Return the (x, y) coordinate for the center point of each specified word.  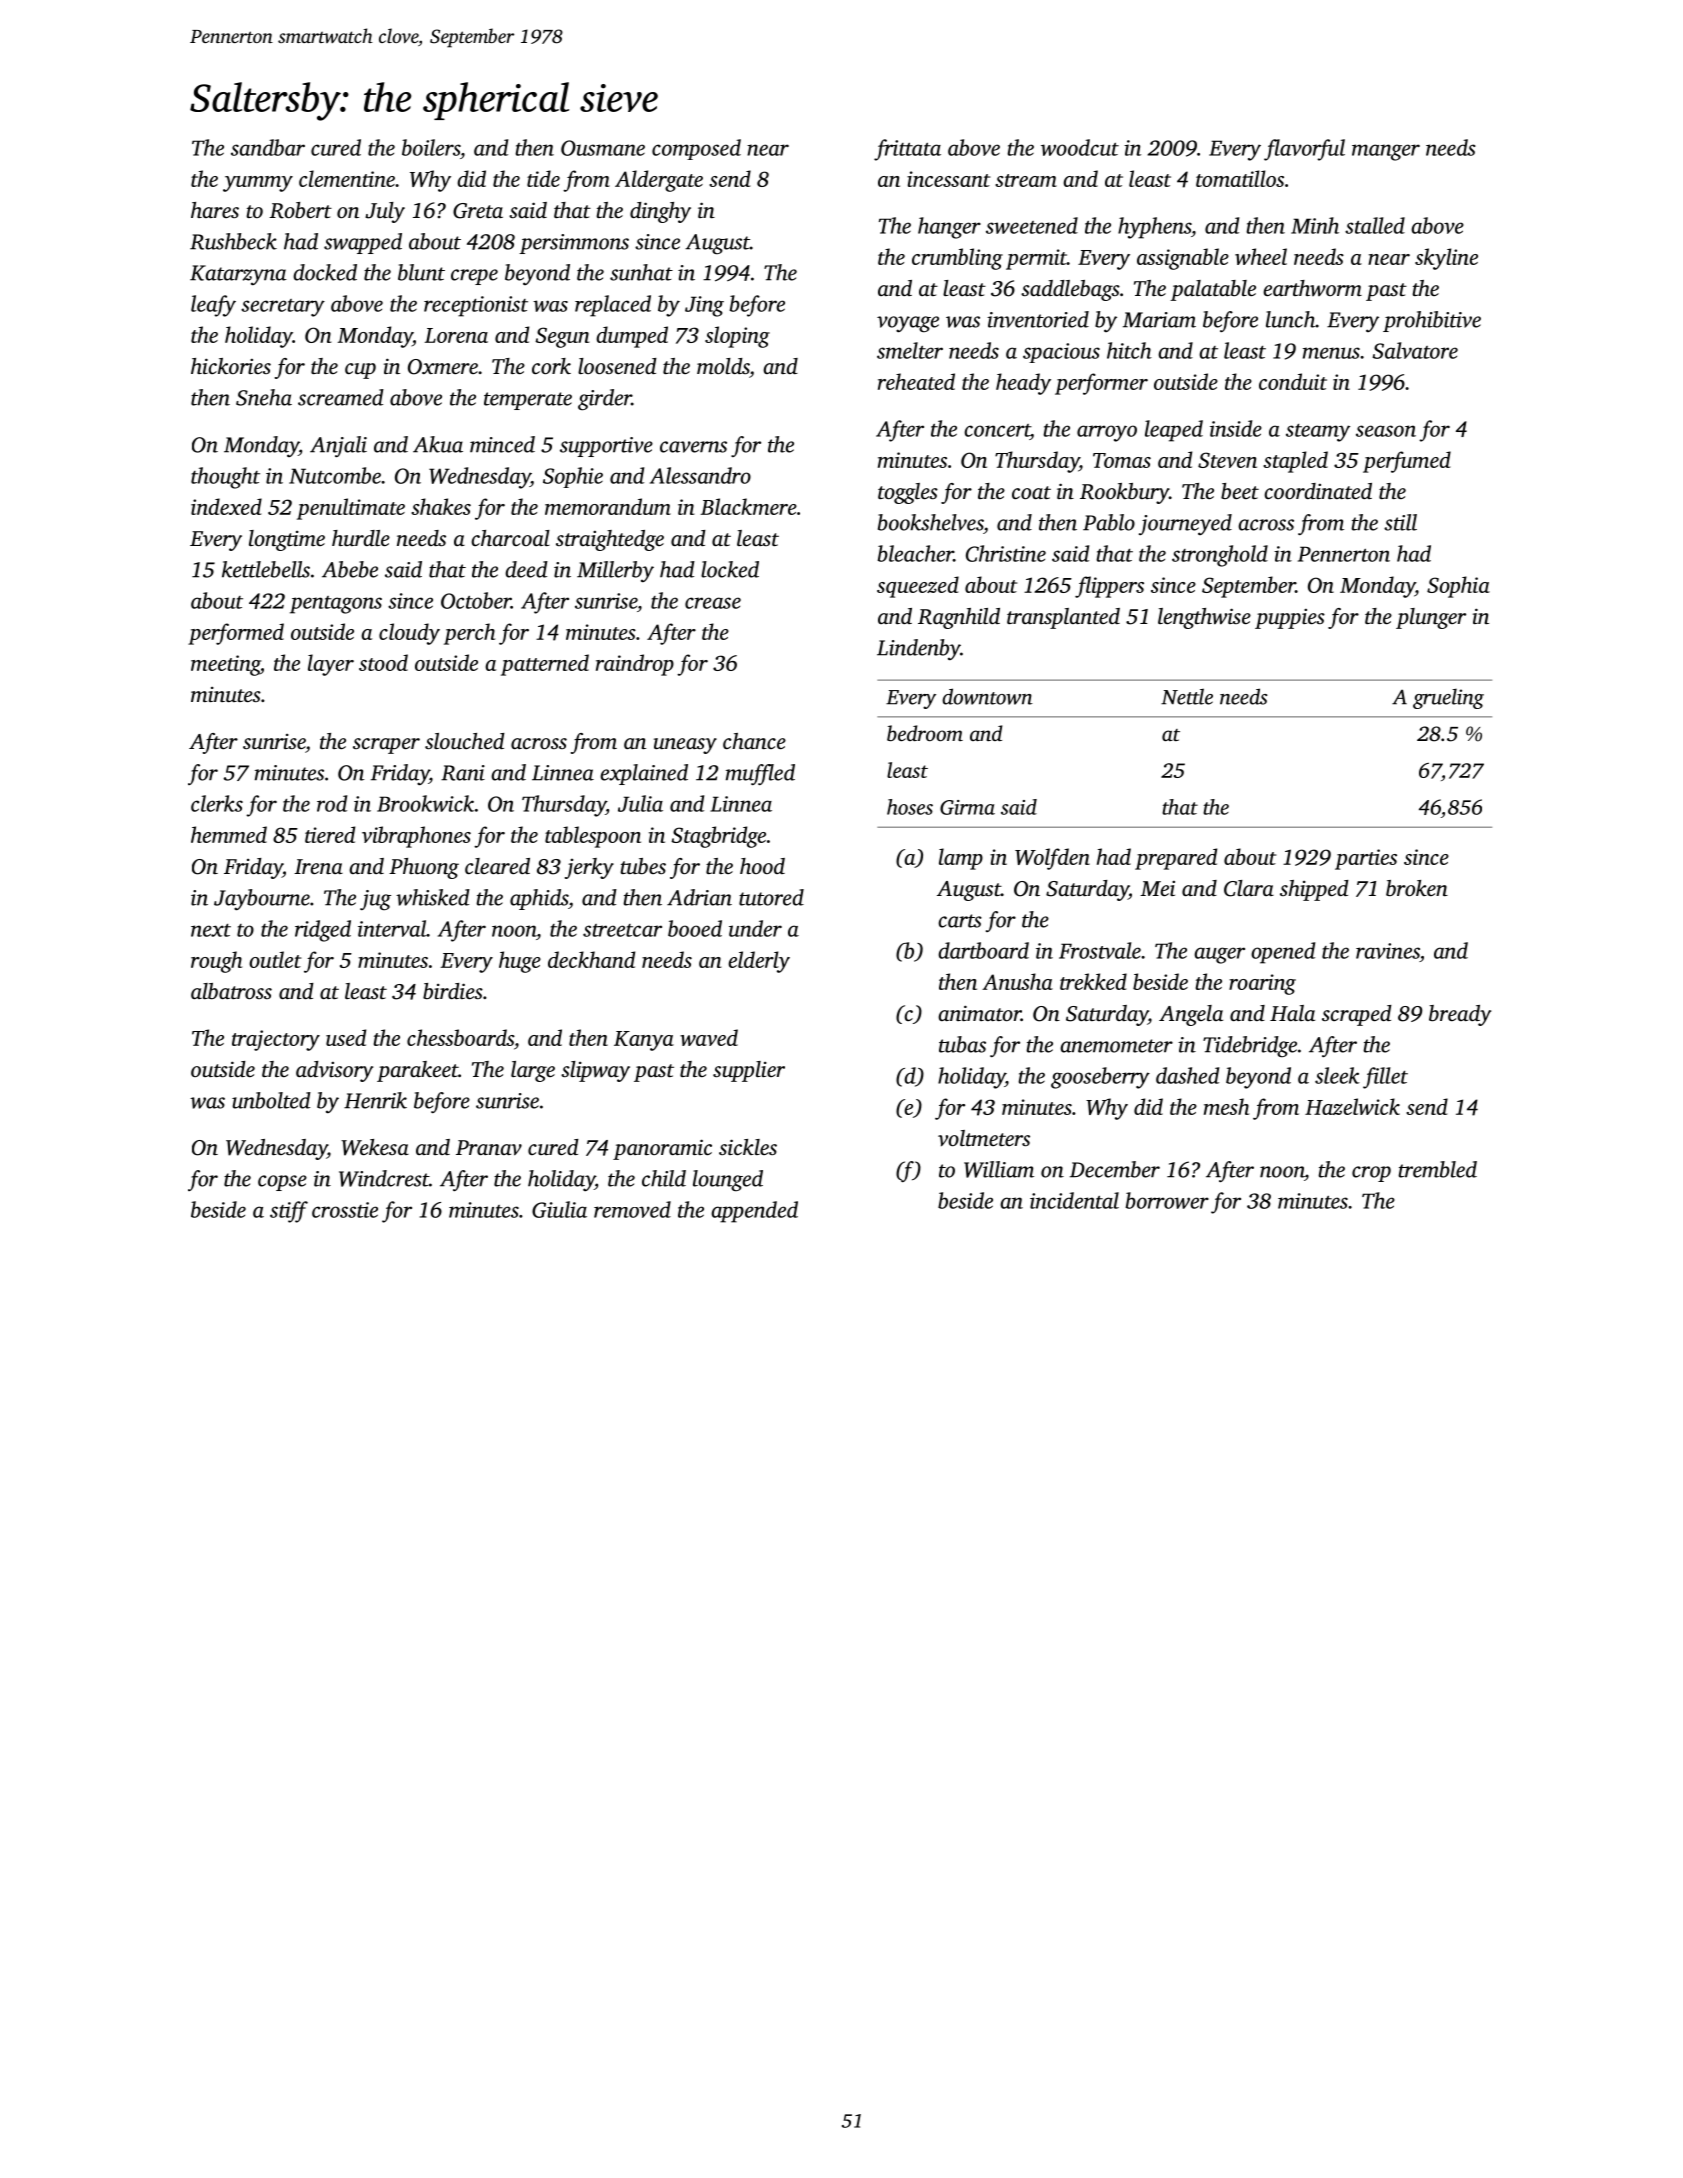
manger (1386, 152)
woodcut (1080, 147)
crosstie (345, 1210)
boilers (431, 147)
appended (754, 1212)
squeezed (918, 587)
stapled (1295, 462)
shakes (441, 506)
